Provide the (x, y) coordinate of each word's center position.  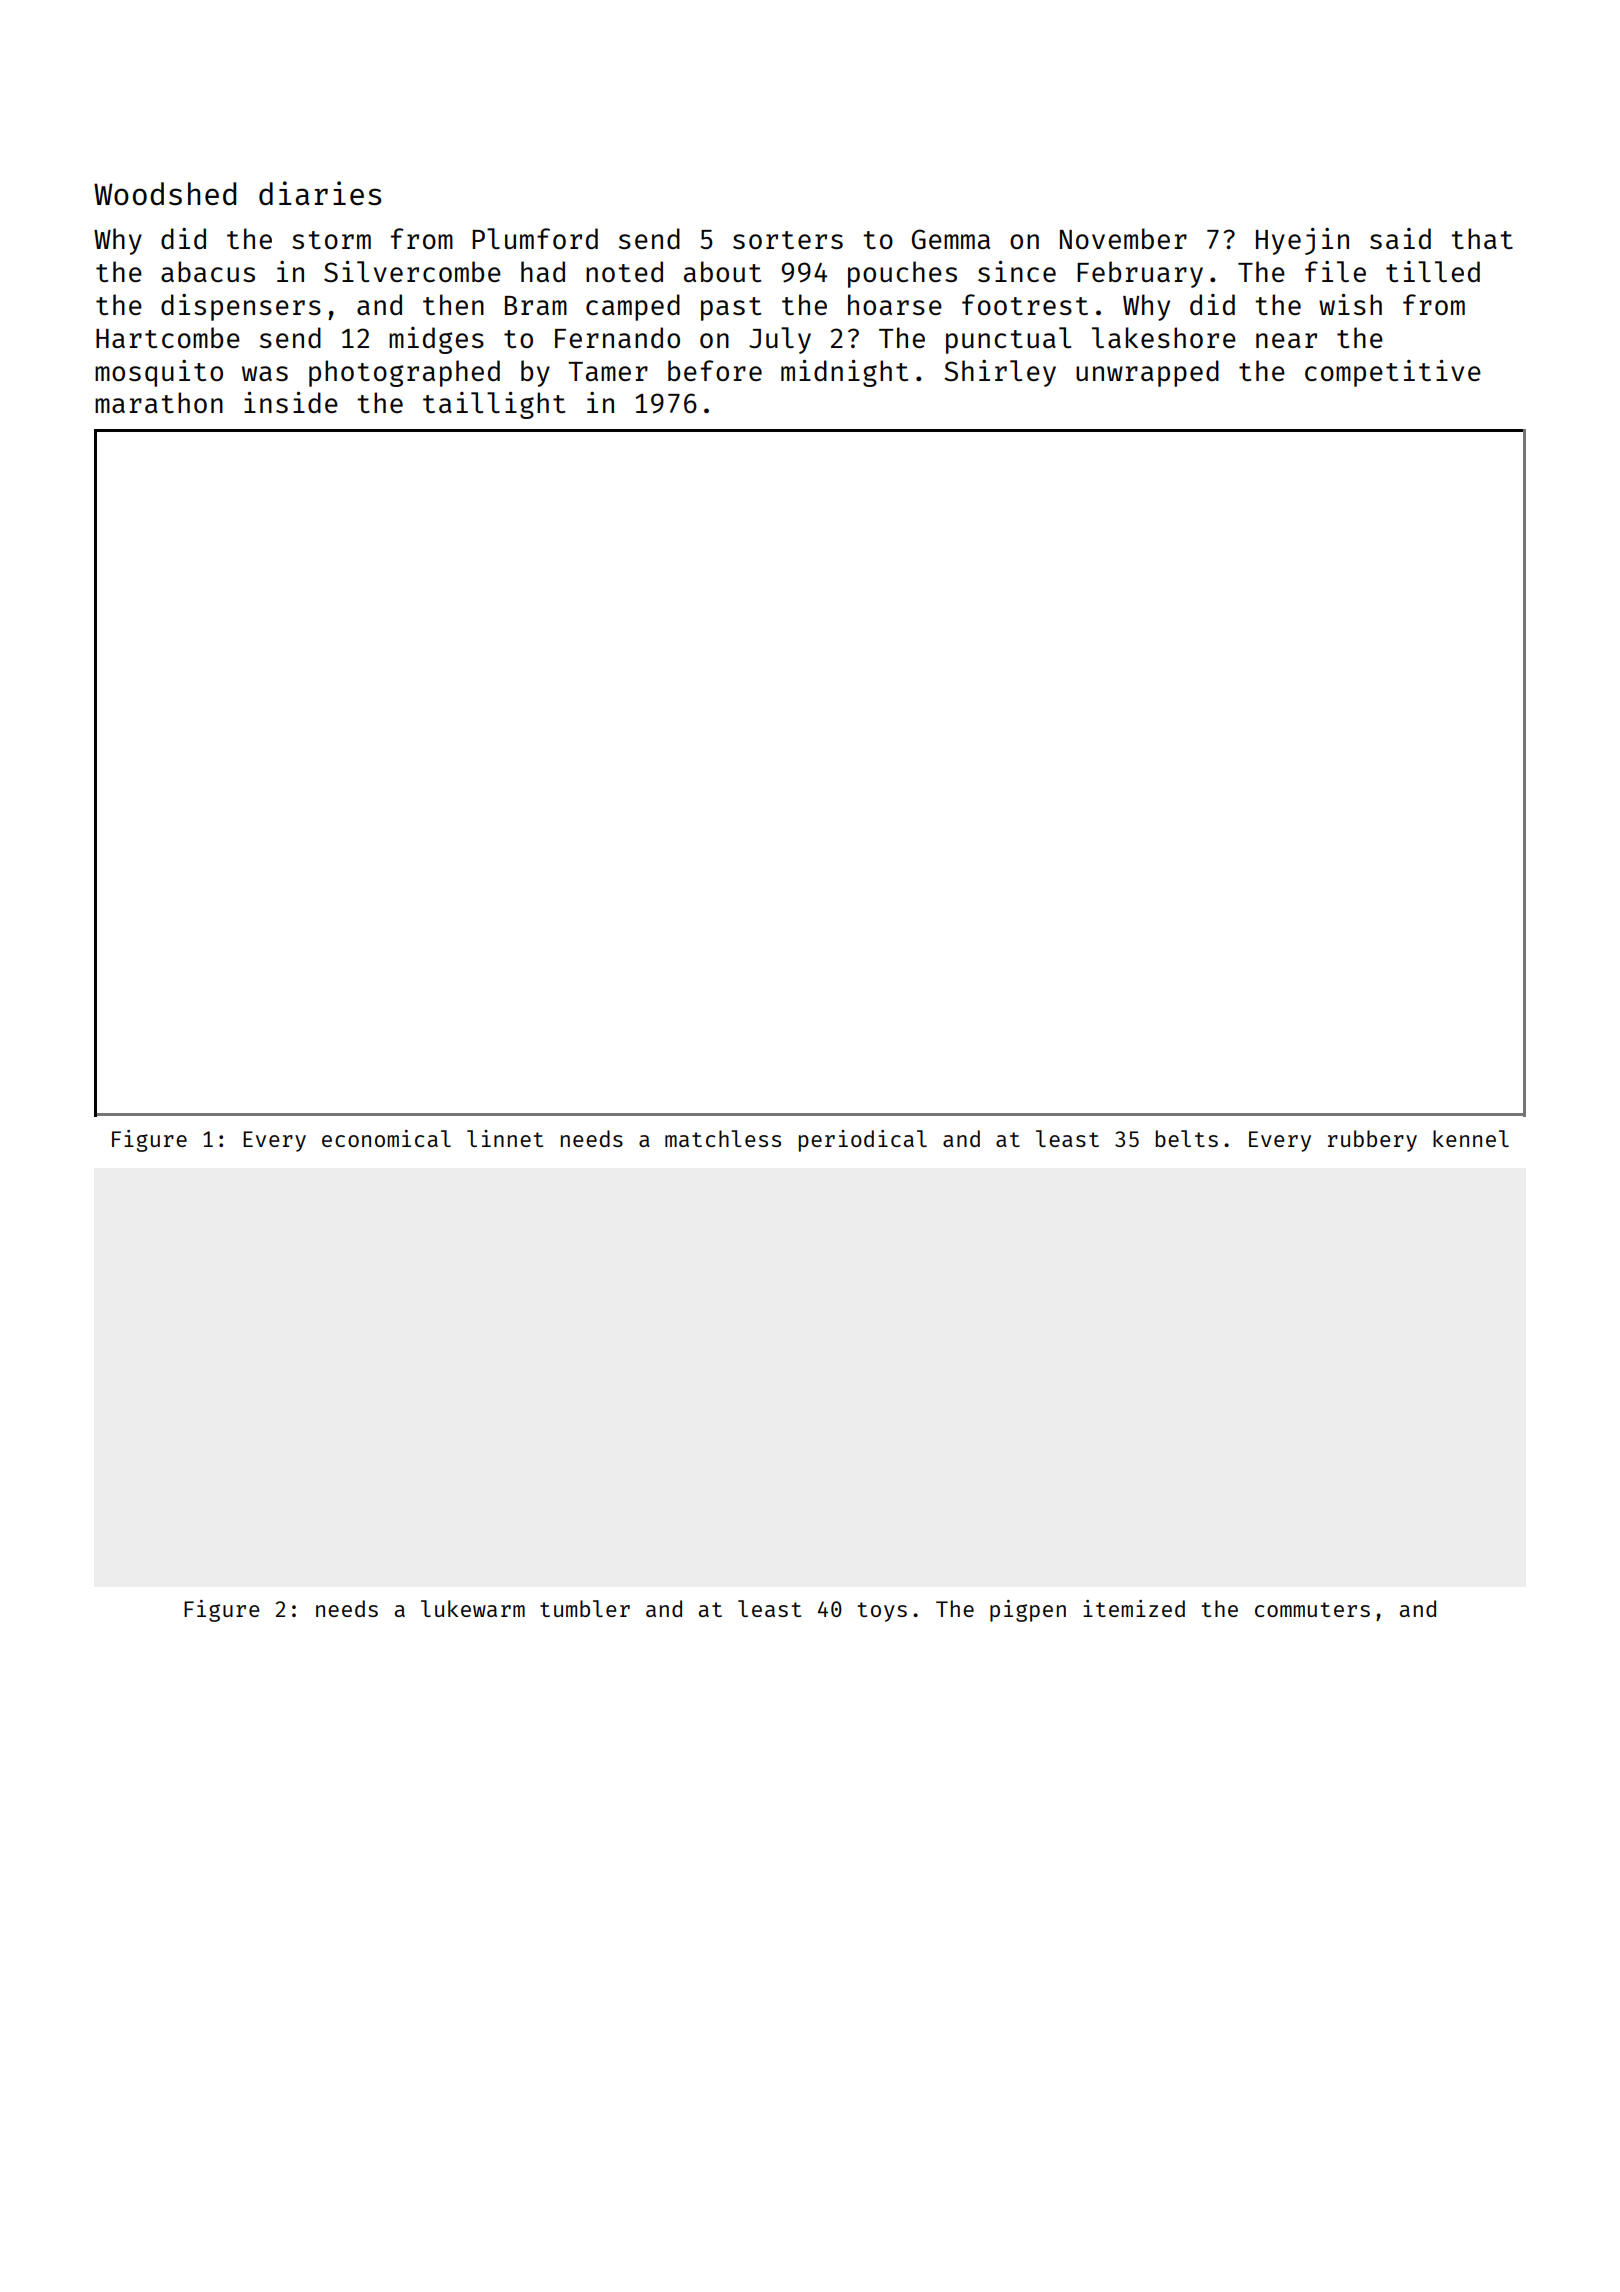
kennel (1471, 1138)
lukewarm (473, 1608)
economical (386, 1138)
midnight (844, 373)
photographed (404, 373)
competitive (1393, 373)
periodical (863, 1141)
